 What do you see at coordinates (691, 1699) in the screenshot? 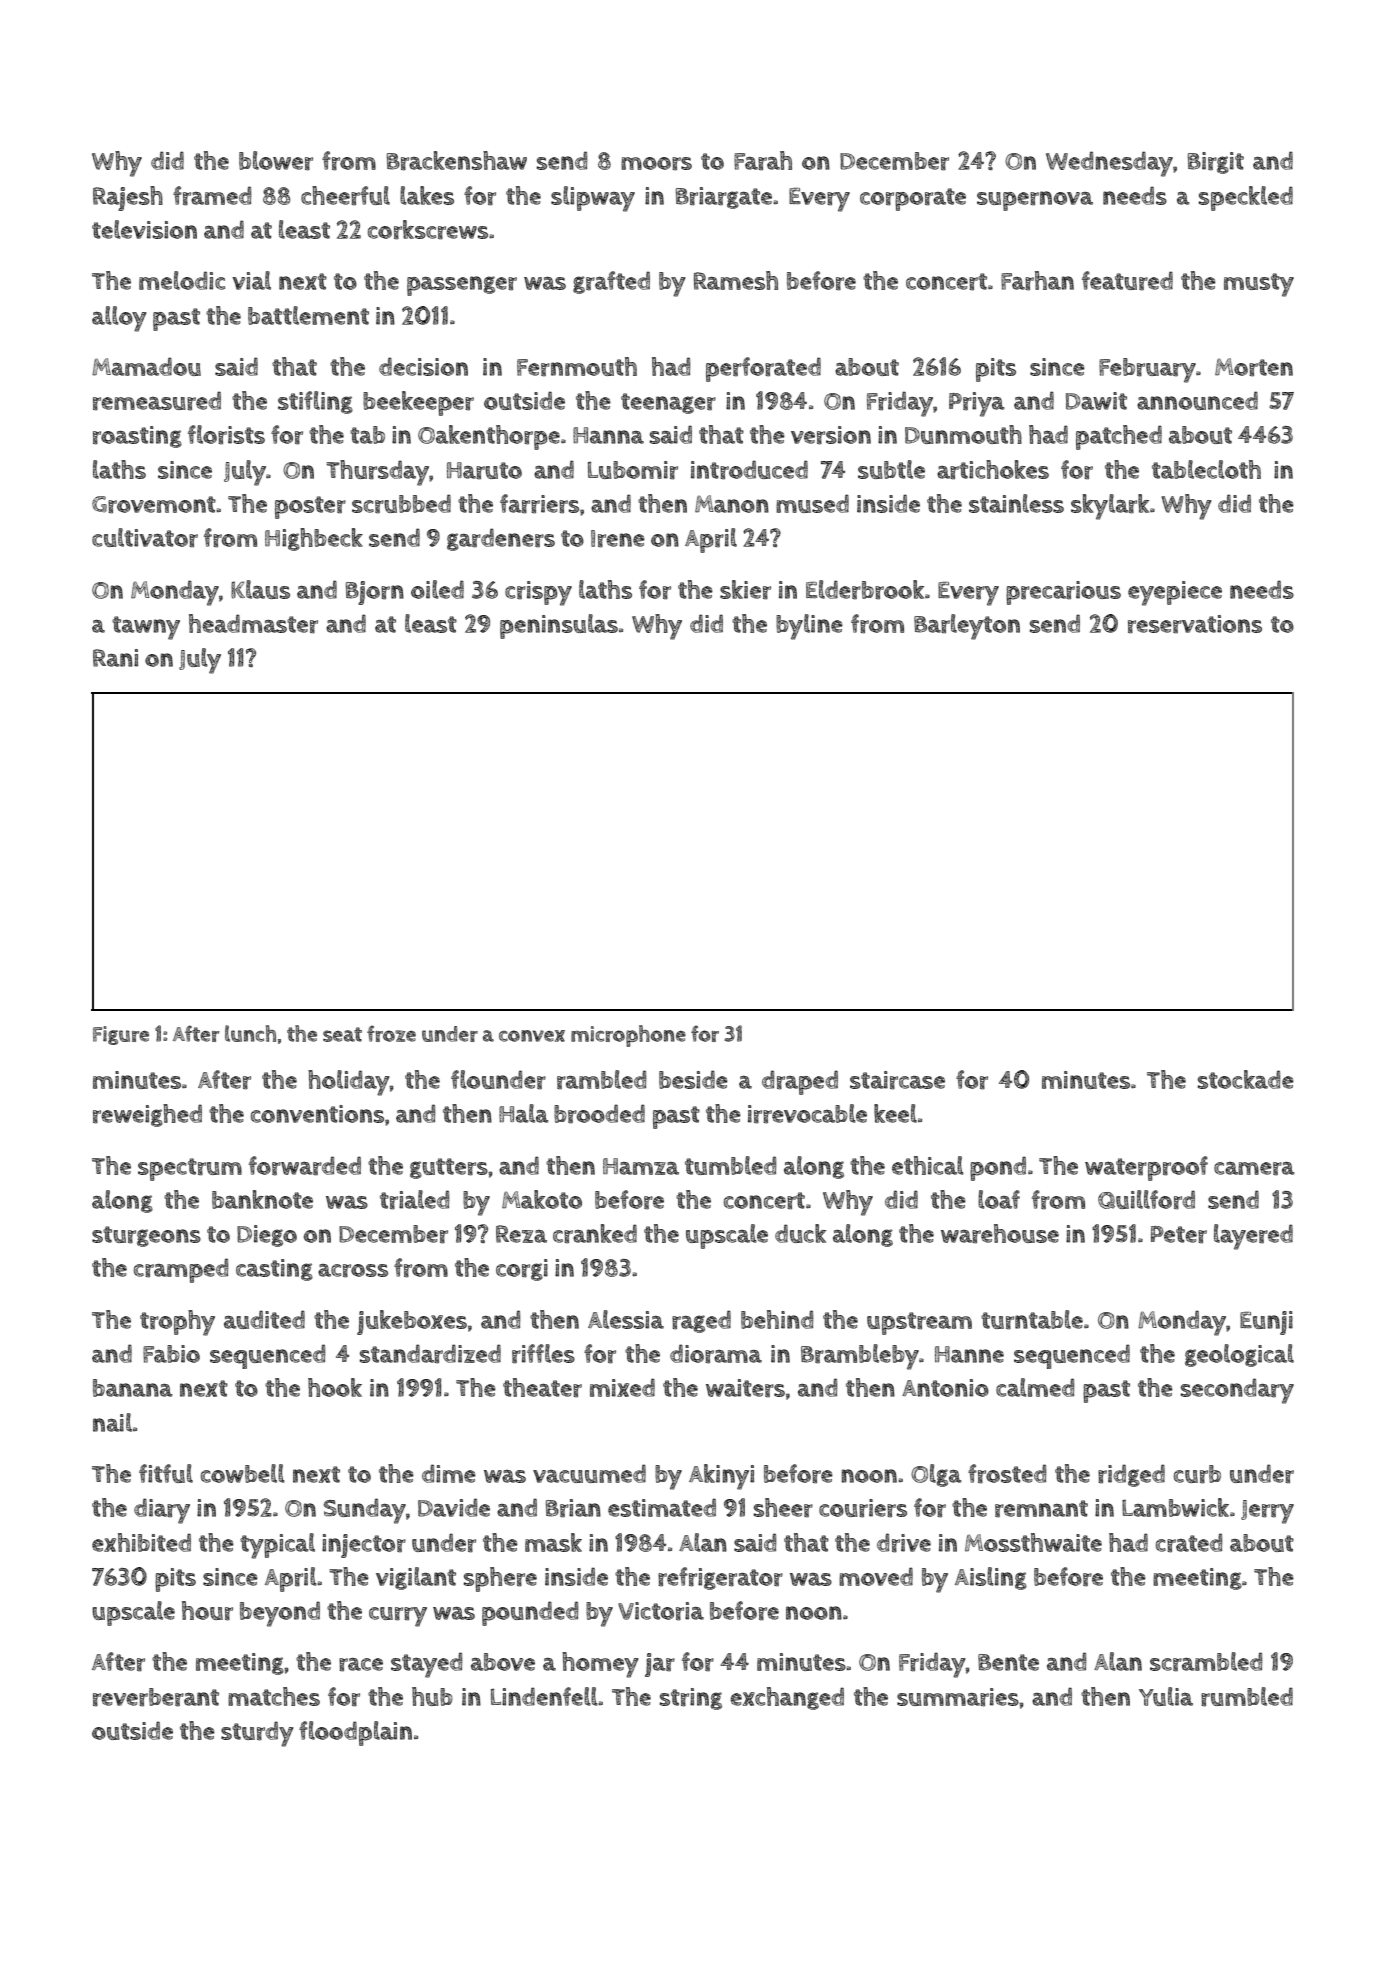
I see `string` at bounding box center [691, 1699].
